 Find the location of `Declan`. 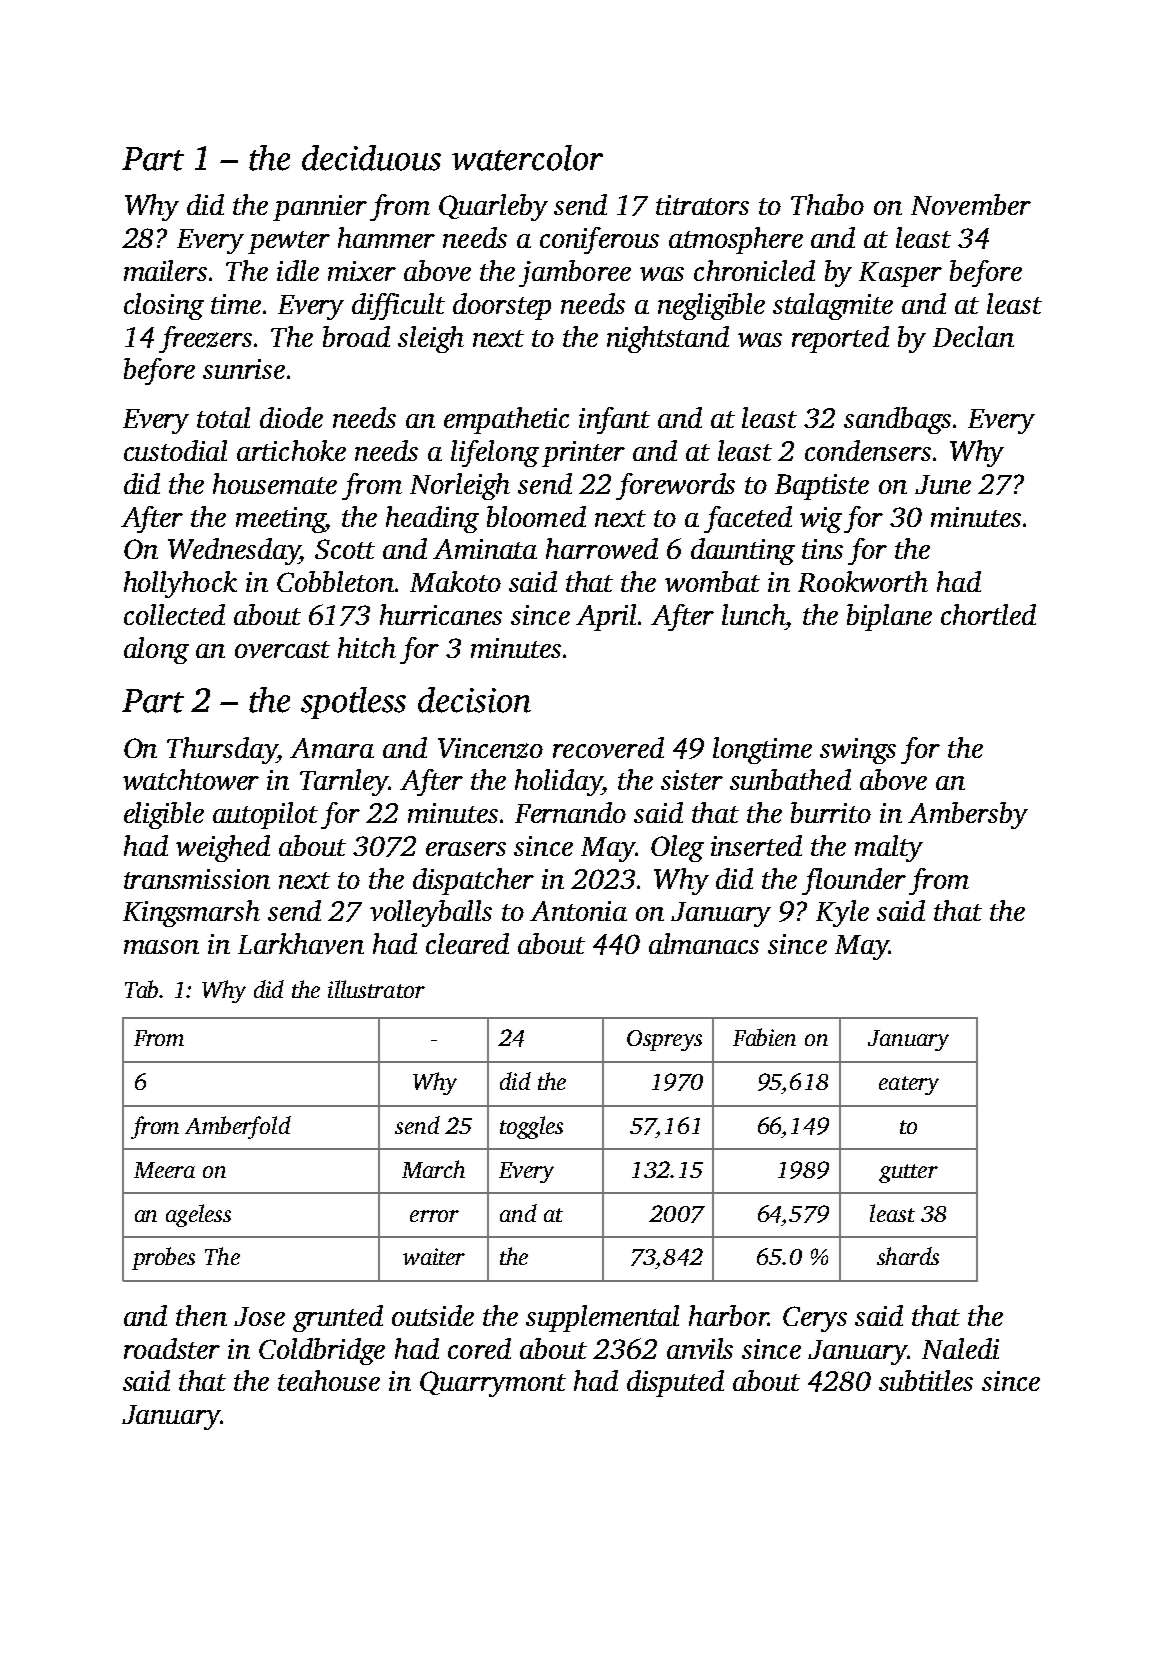

Declan is located at coordinates (973, 336).
